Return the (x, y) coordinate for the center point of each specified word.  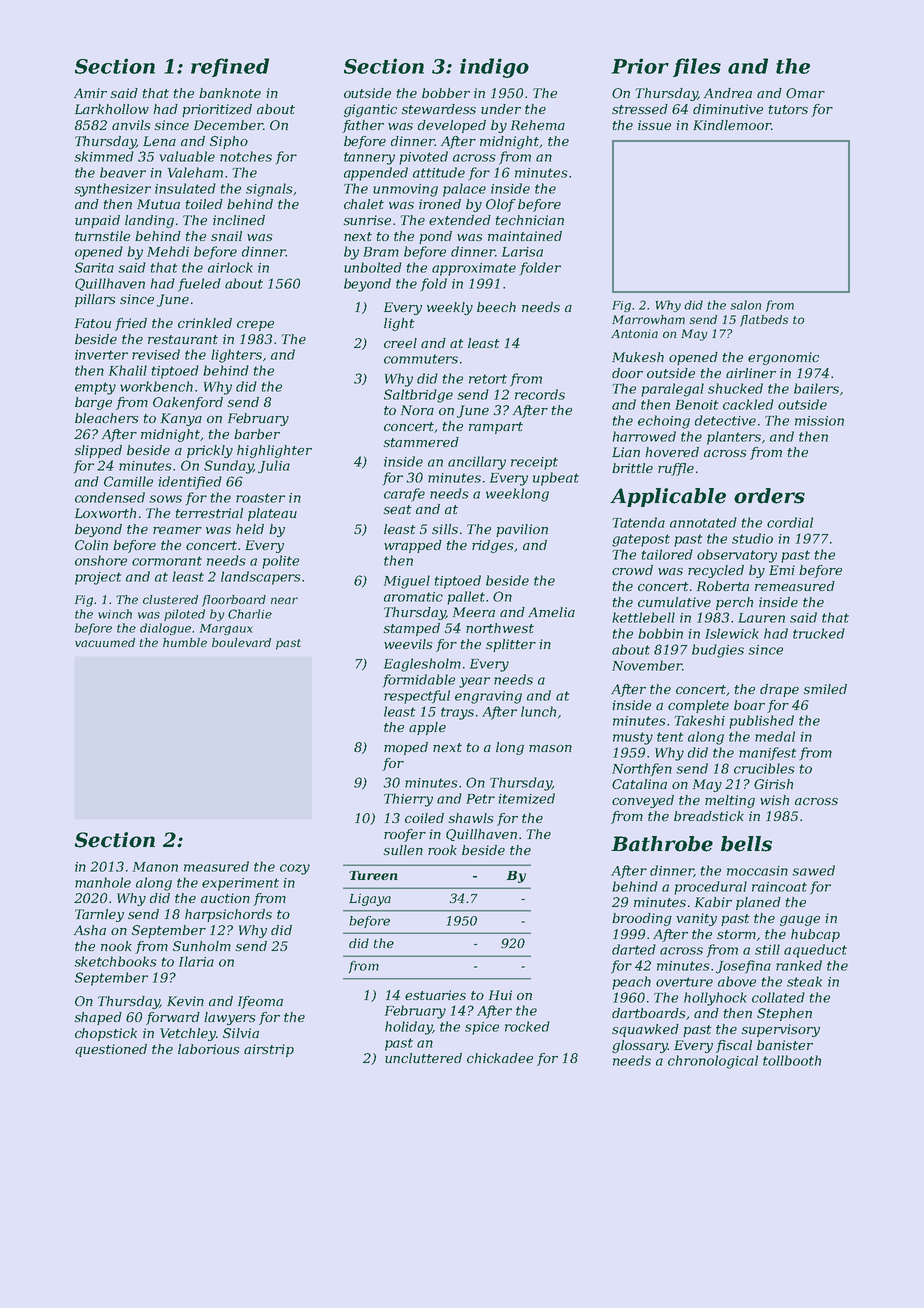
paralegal (672, 390)
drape (779, 690)
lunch (538, 711)
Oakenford (188, 403)
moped (406, 748)
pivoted (423, 158)
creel (400, 343)
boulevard (241, 642)
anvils (131, 125)
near (284, 600)
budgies (718, 651)
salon (745, 305)
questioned (111, 1050)
